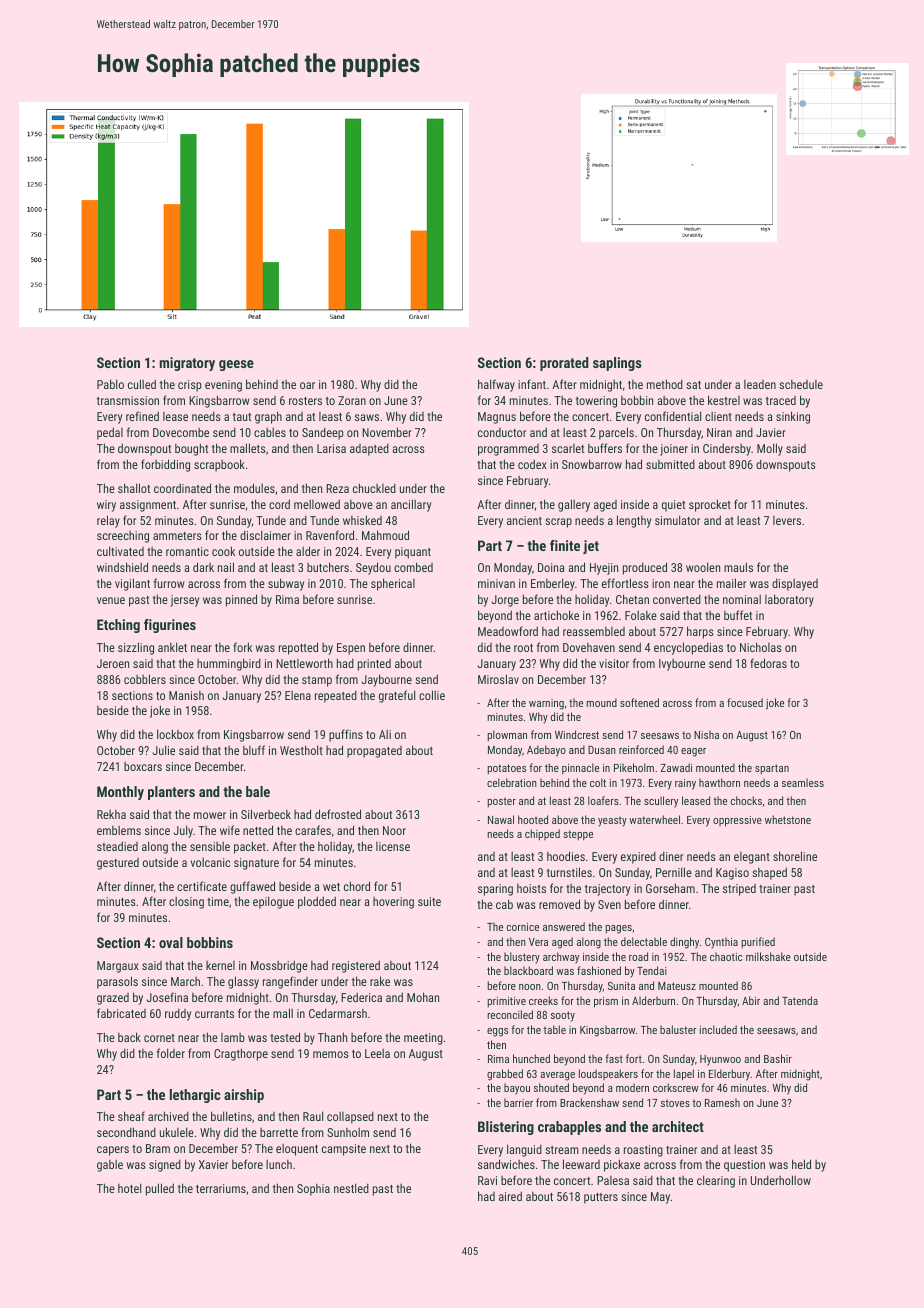  I want to click on Tendai, so click(652, 970).
